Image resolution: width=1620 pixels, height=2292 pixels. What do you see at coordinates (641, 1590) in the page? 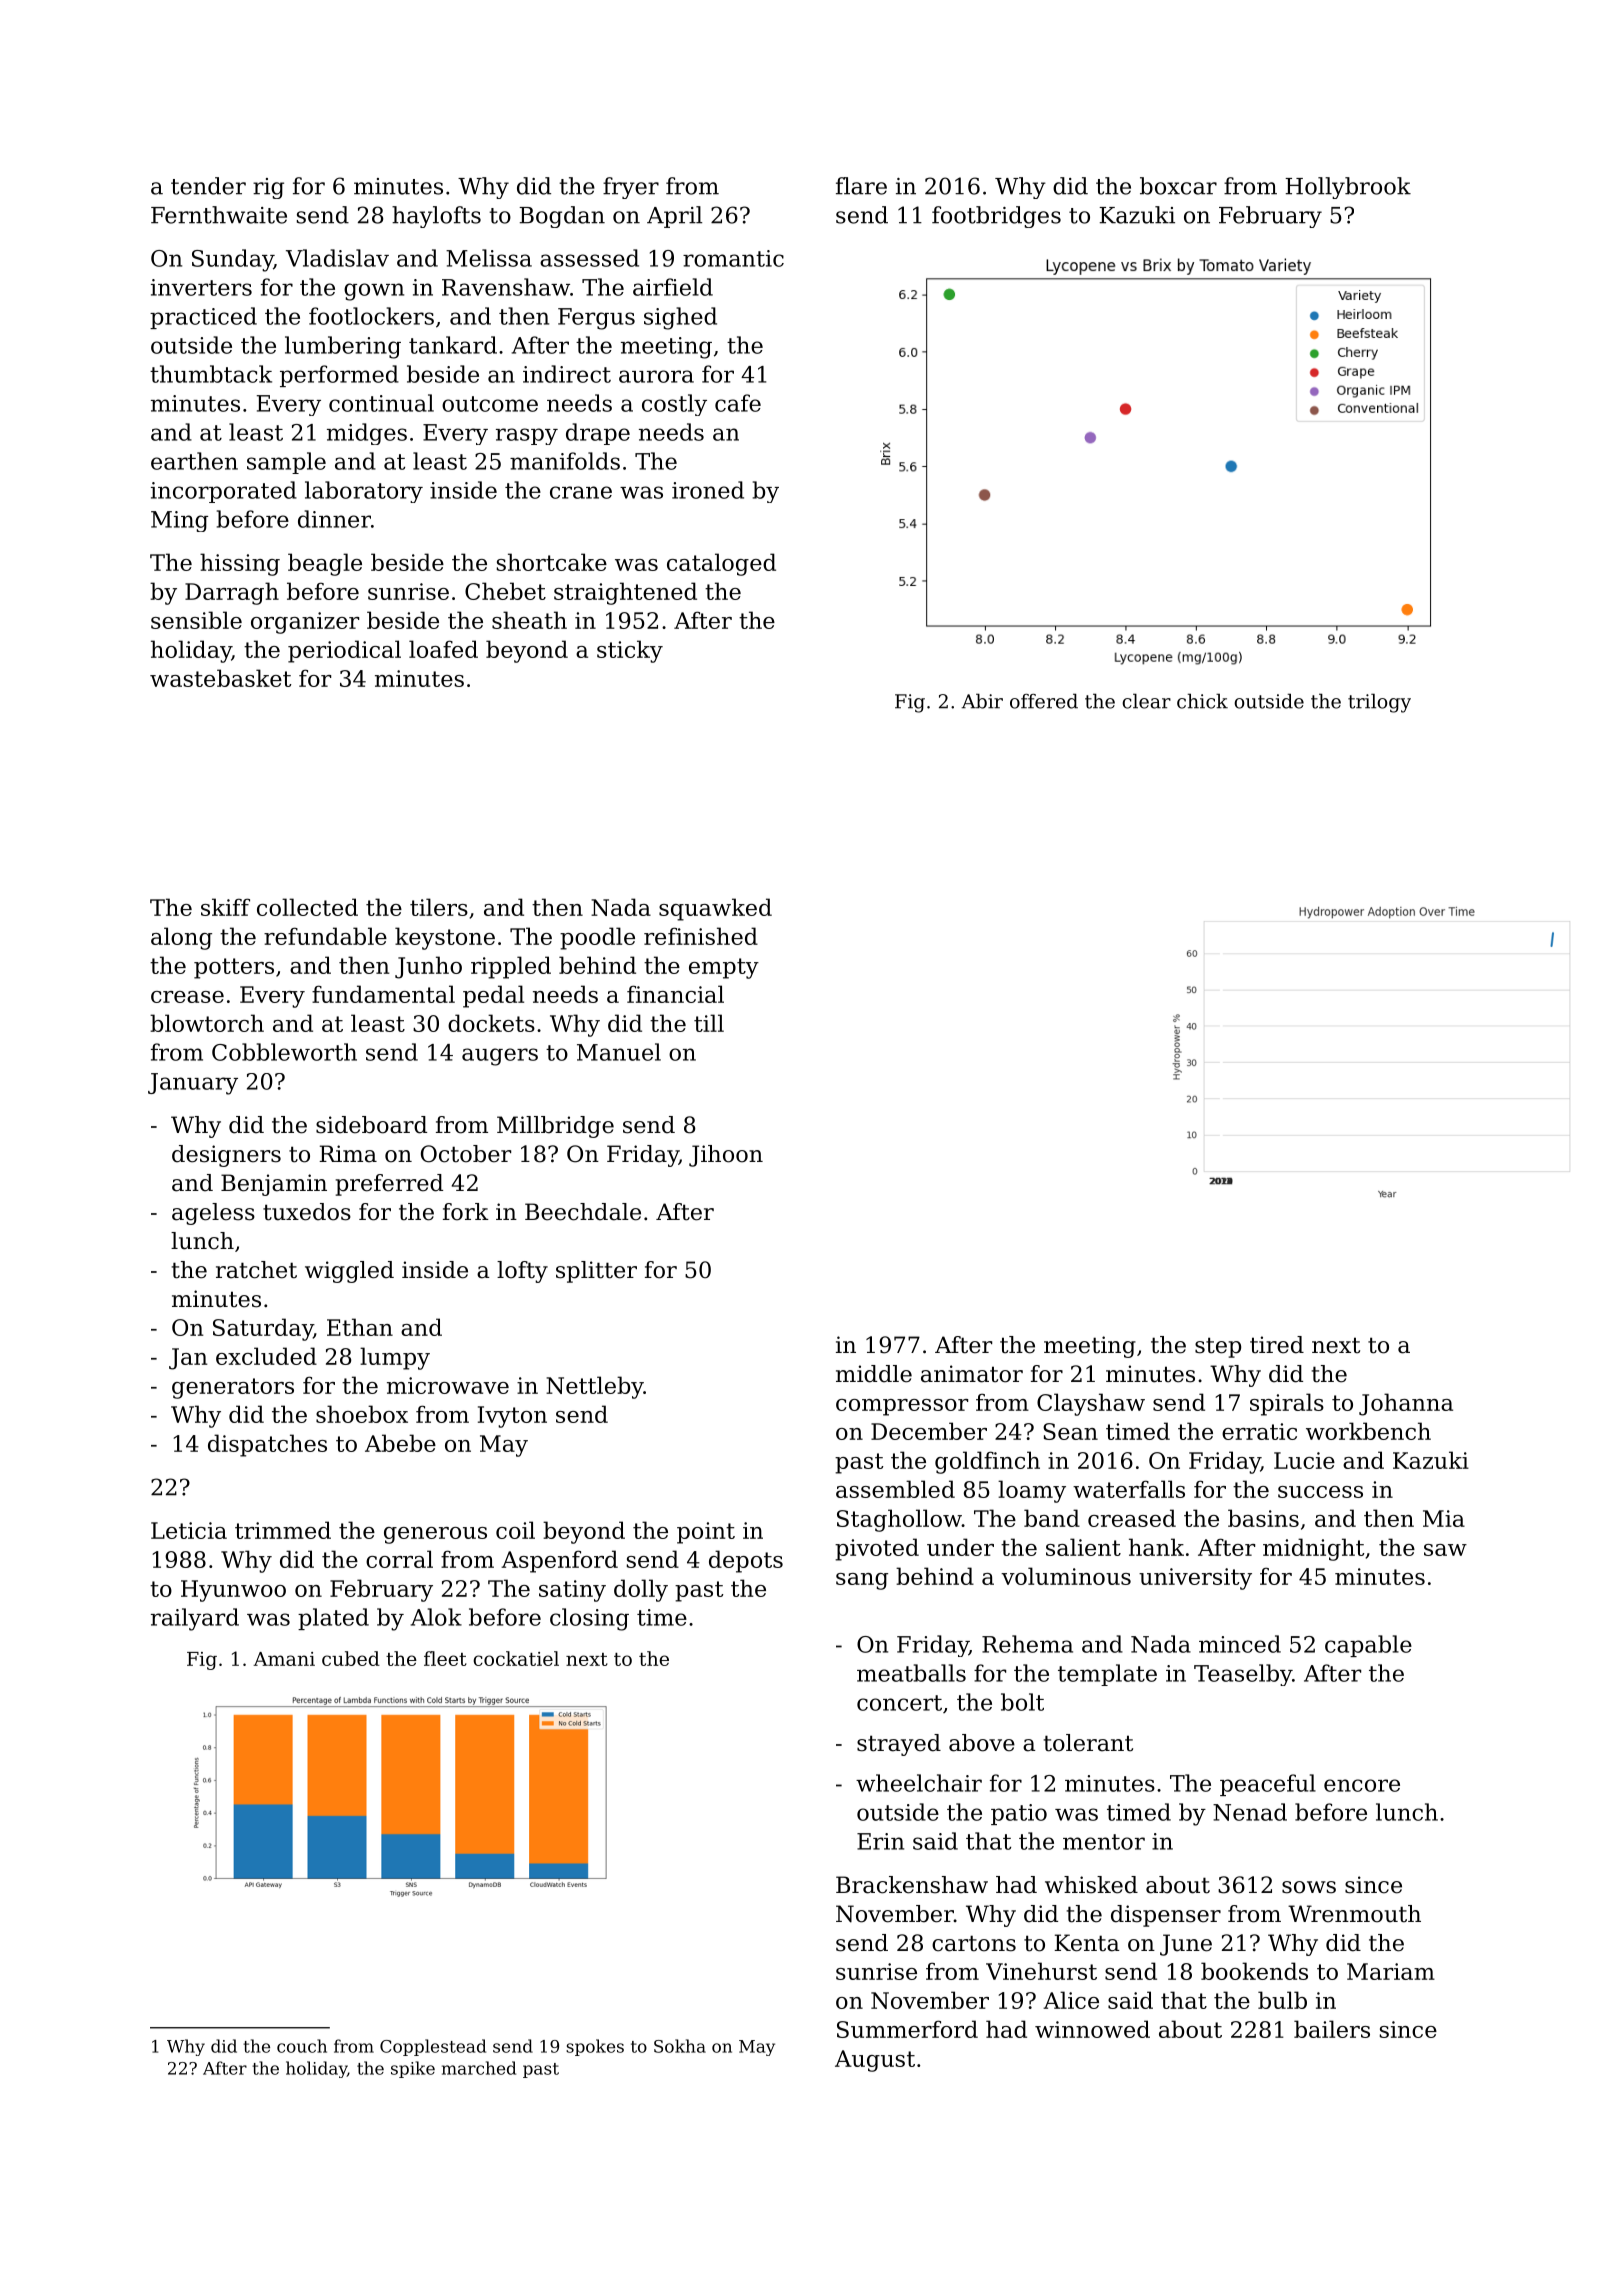
I see `dolly` at bounding box center [641, 1590].
